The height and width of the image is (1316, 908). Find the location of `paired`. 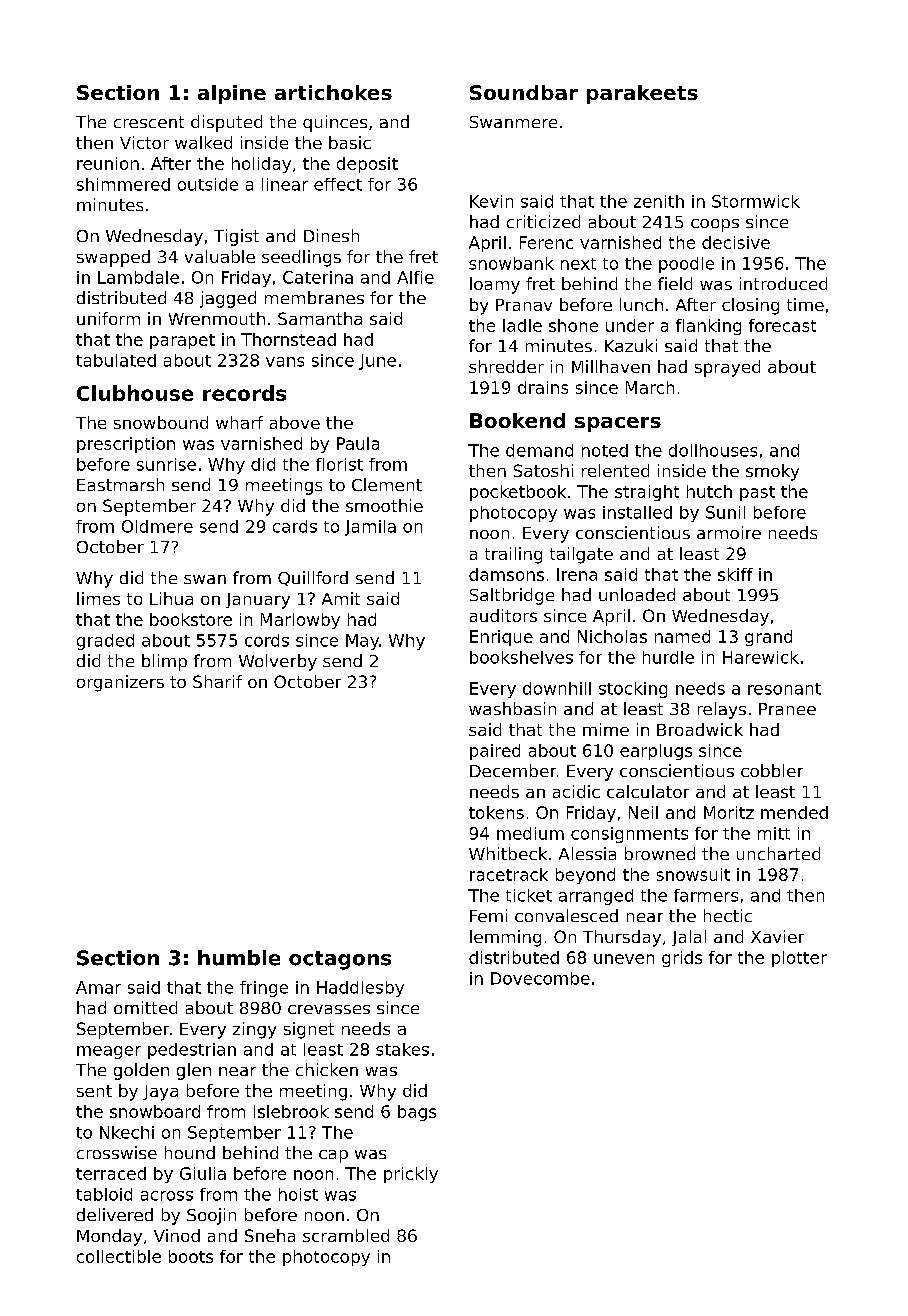

paired is located at coordinates (495, 752).
